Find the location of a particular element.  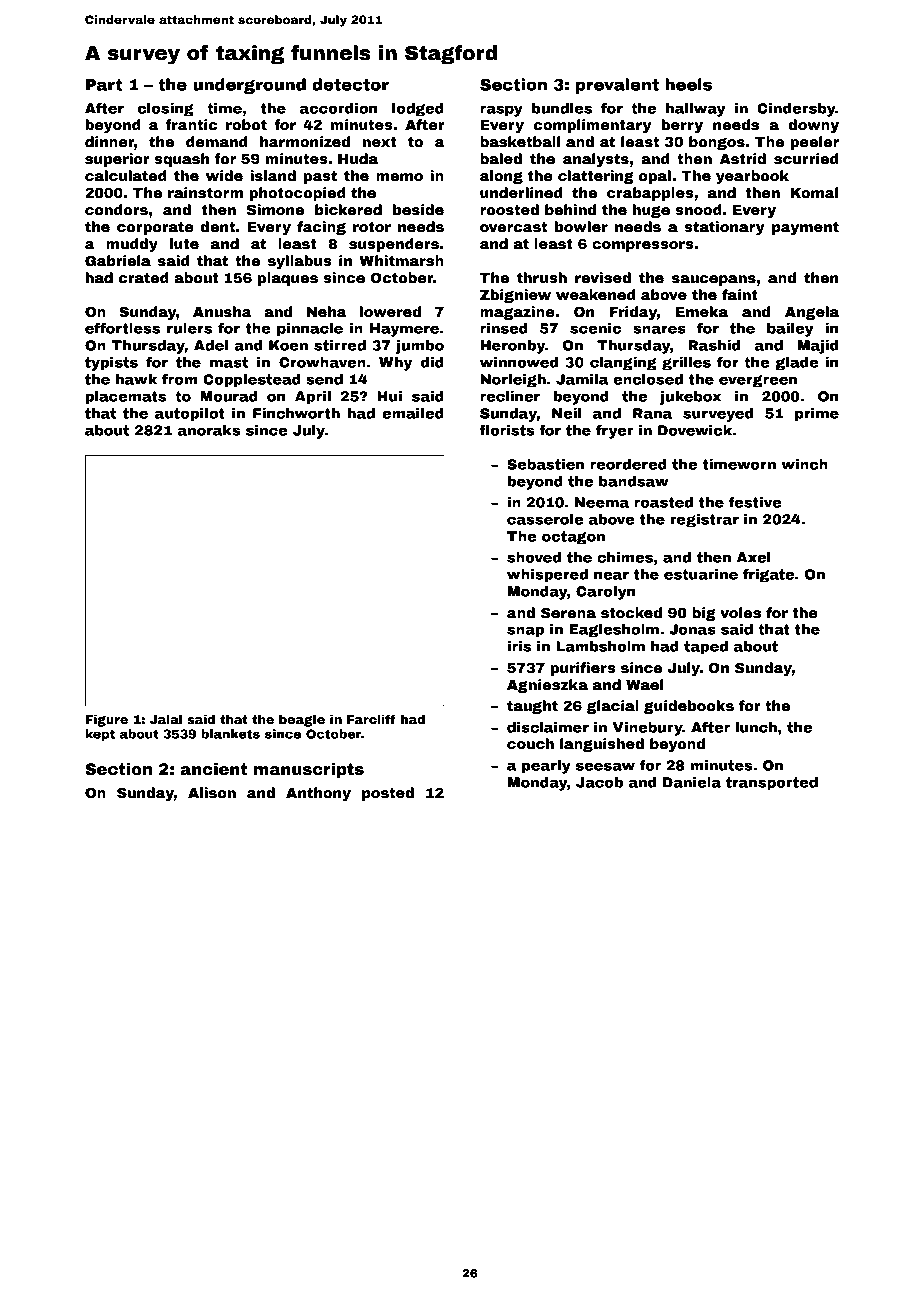

prevalent is located at coordinates (617, 86).
